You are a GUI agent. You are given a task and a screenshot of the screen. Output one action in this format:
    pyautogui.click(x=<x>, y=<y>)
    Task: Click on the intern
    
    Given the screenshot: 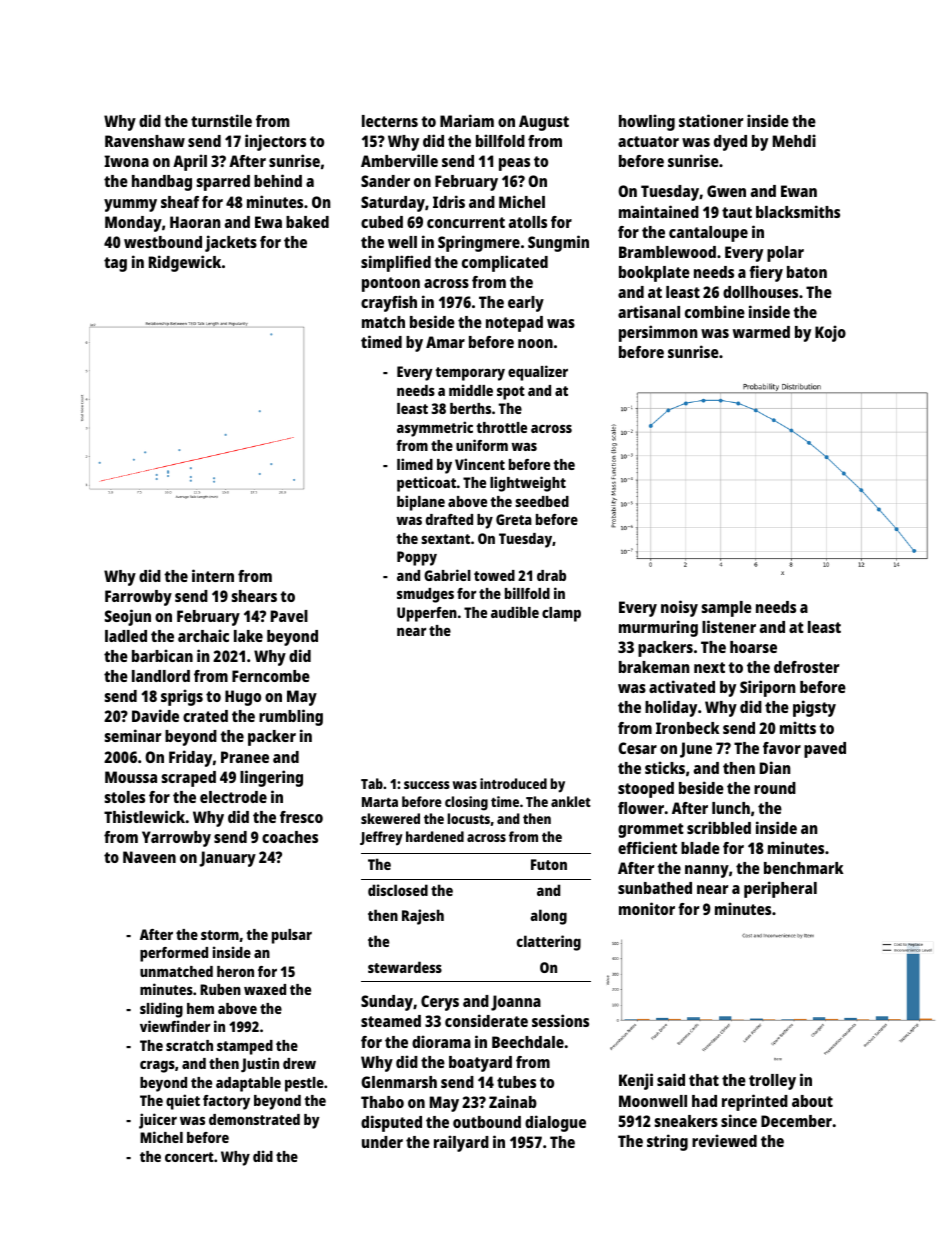 What is the action you would take?
    pyautogui.click(x=213, y=575)
